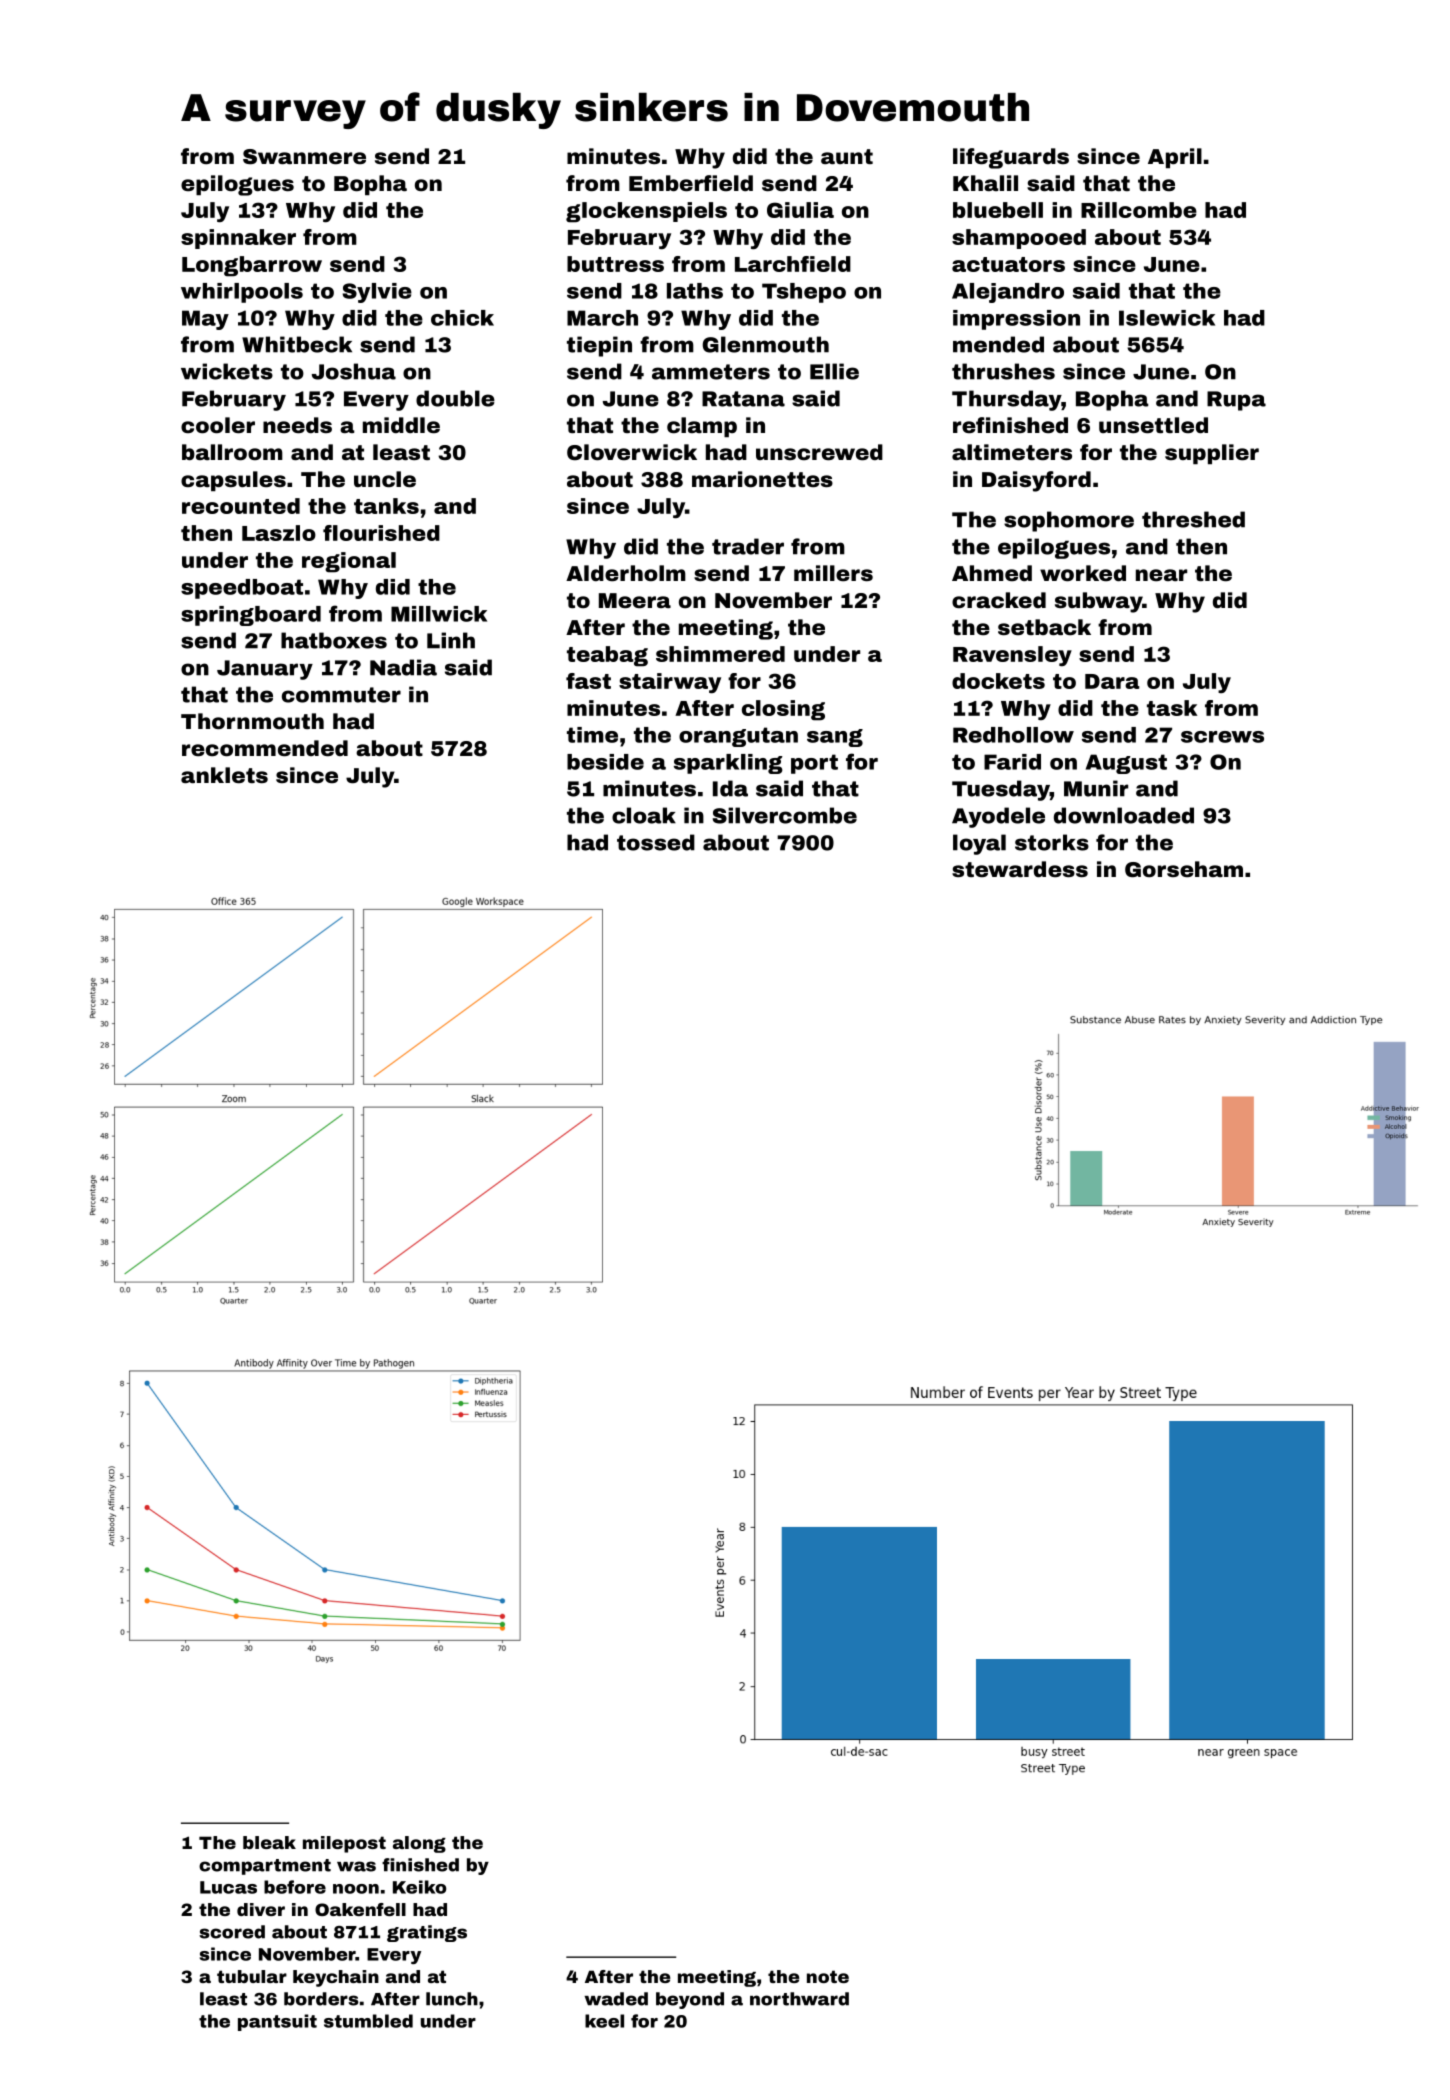  What do you see at coordinates (785, 815) in the screenshot?
I see `Silvercombe` at bounding box center [785, 815].
